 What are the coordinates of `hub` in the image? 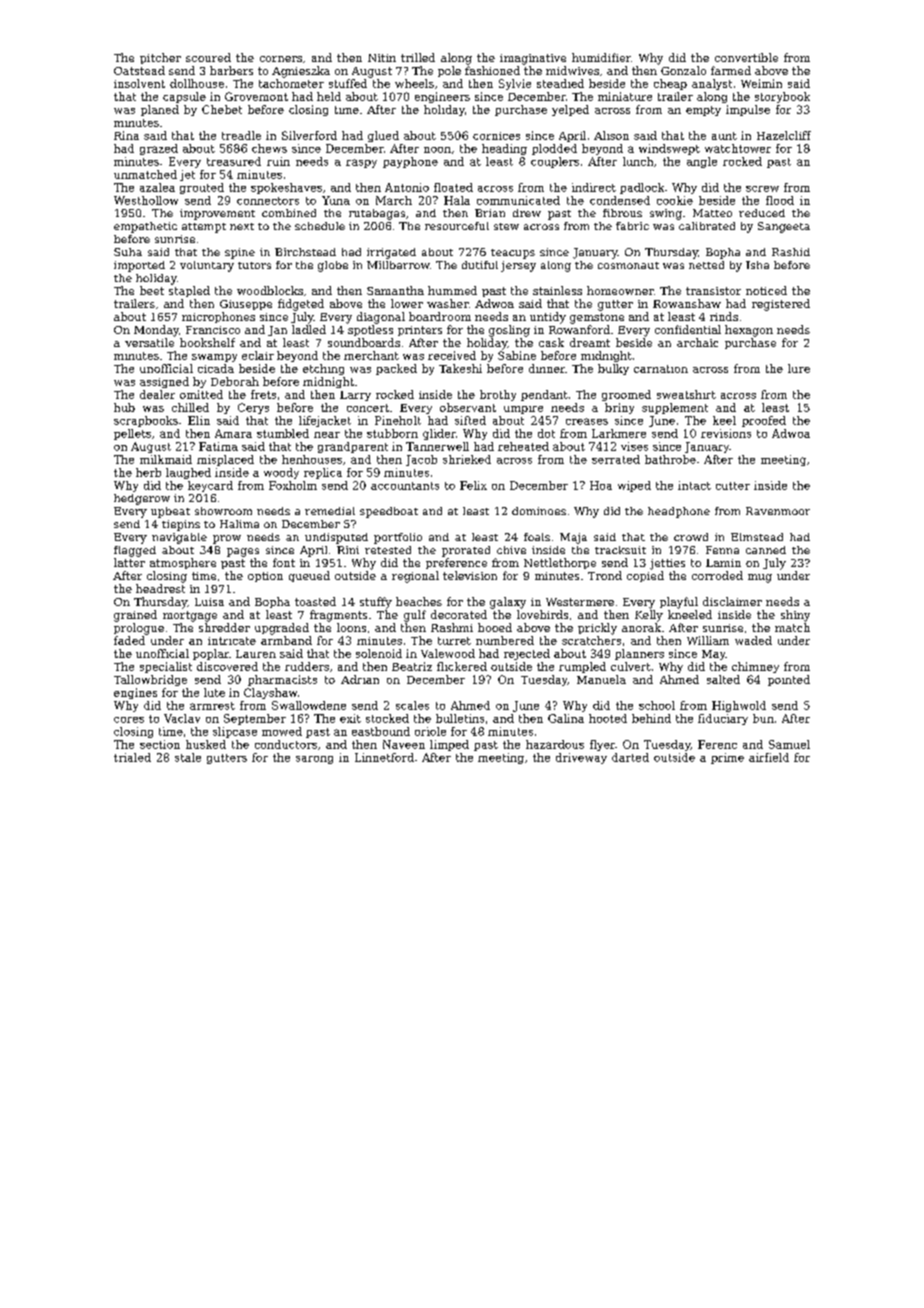 It's located at (124, 407).
